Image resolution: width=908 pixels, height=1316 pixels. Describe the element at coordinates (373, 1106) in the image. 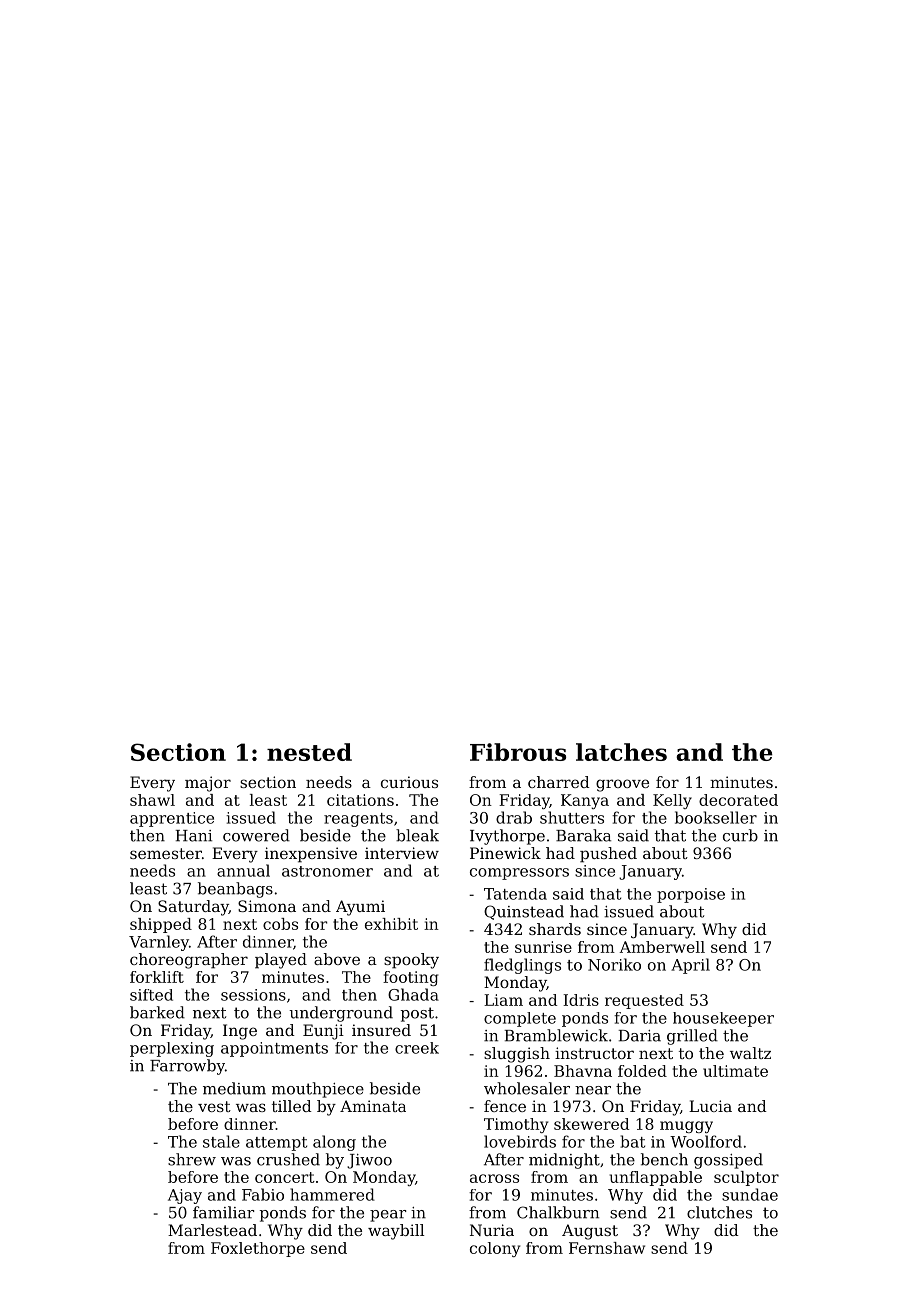

I see `Aminata` at that location.
